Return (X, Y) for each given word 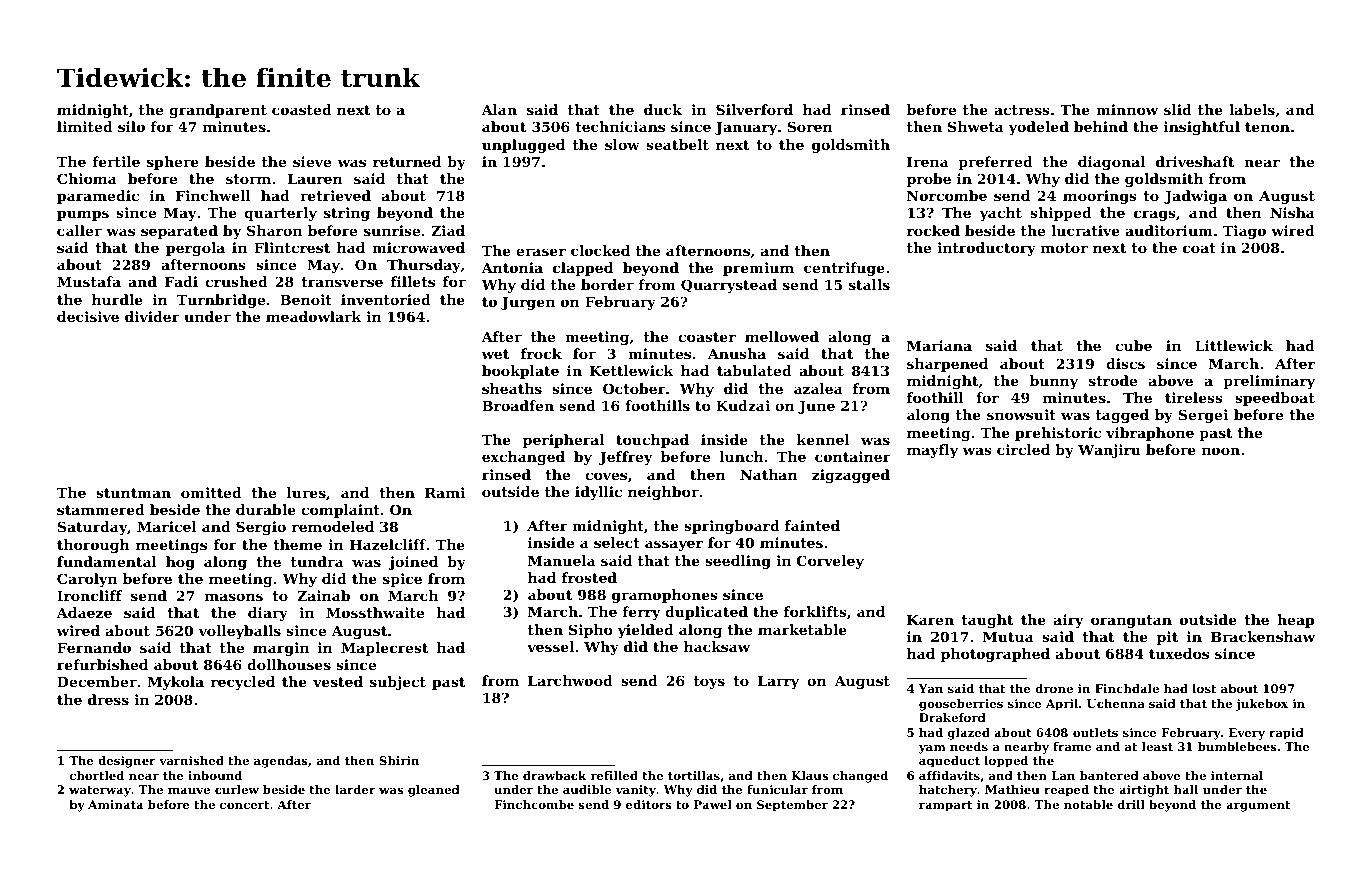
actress (1022, 110)
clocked (600, 250)
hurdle (117, 299)
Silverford (754, 109)
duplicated (706, 613)
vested (338, 681)
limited (85, 126)
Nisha (1292, 212)
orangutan (1131, 621)
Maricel (167, 526)
